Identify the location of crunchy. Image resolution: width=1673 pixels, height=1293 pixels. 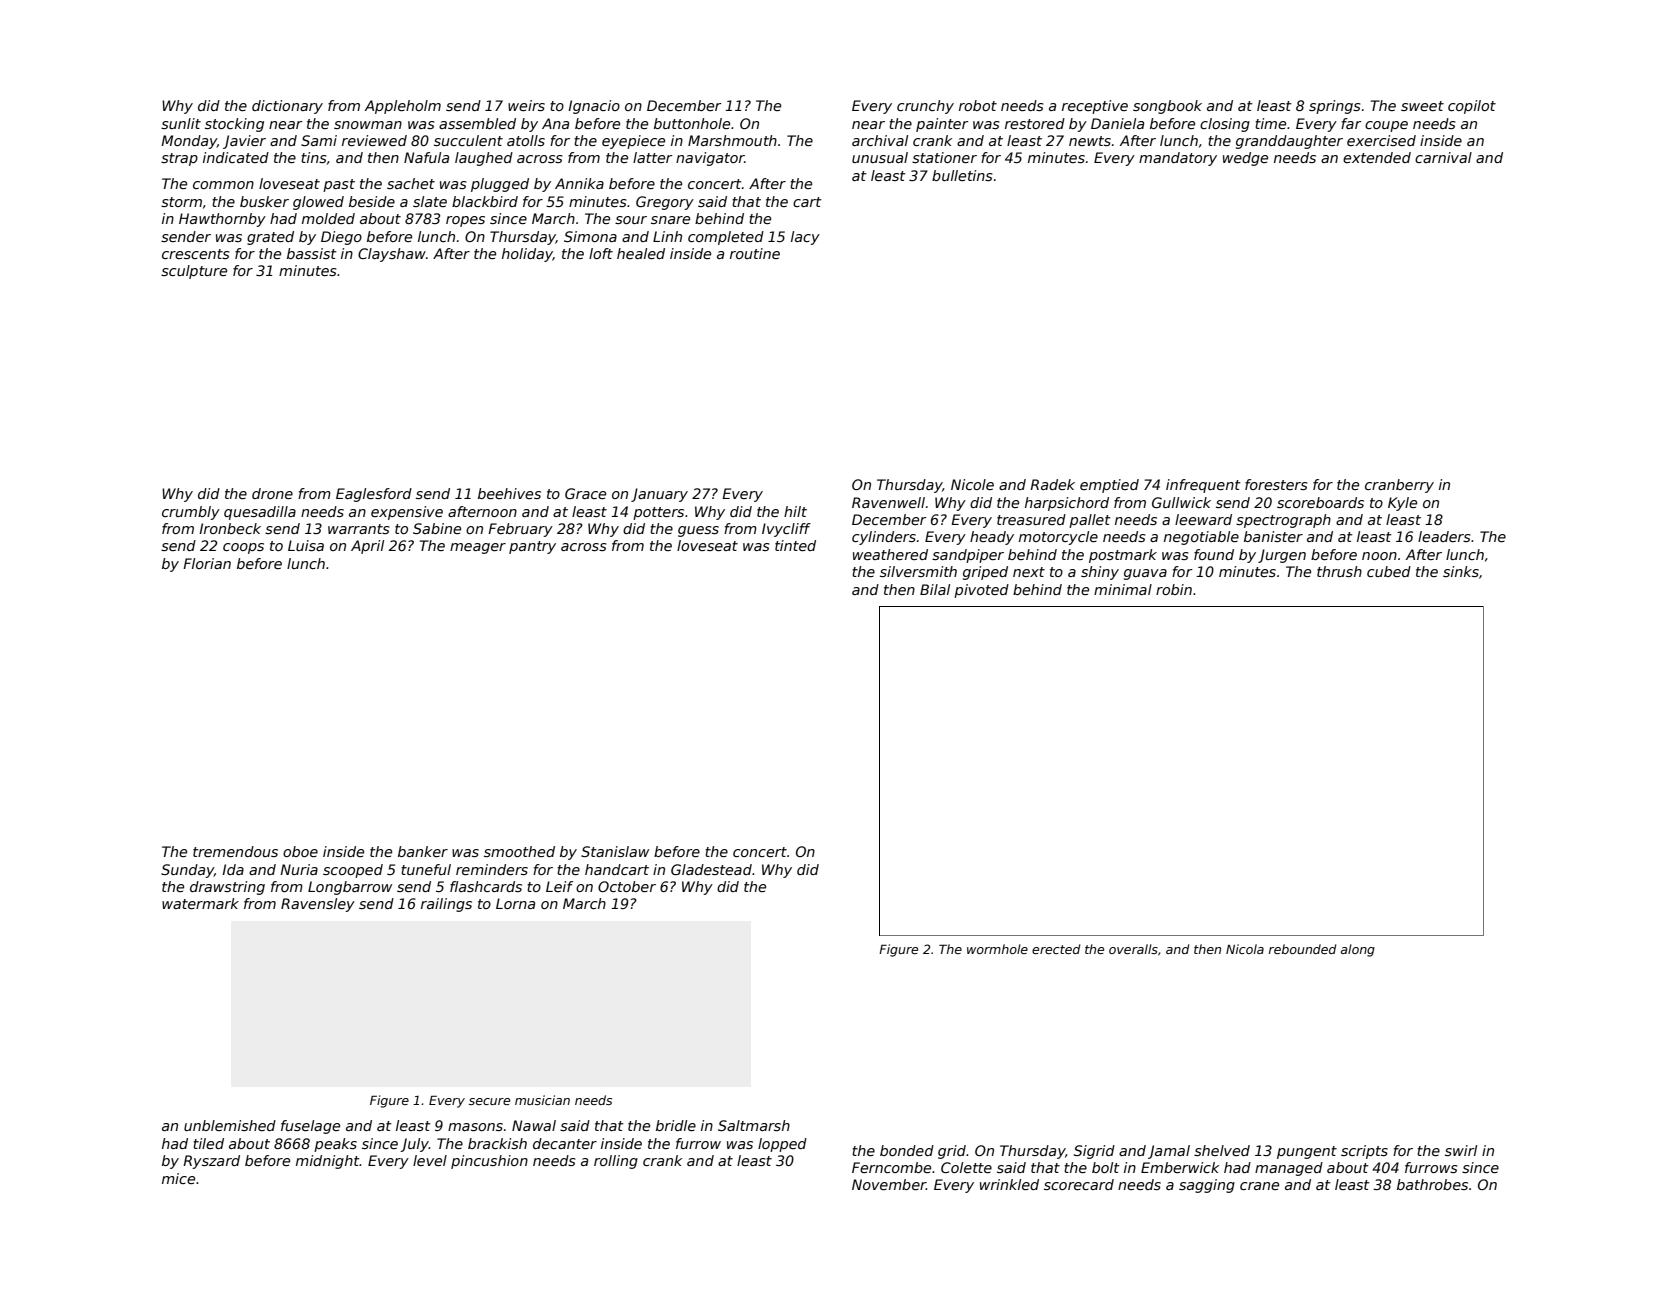
(925, 107).
